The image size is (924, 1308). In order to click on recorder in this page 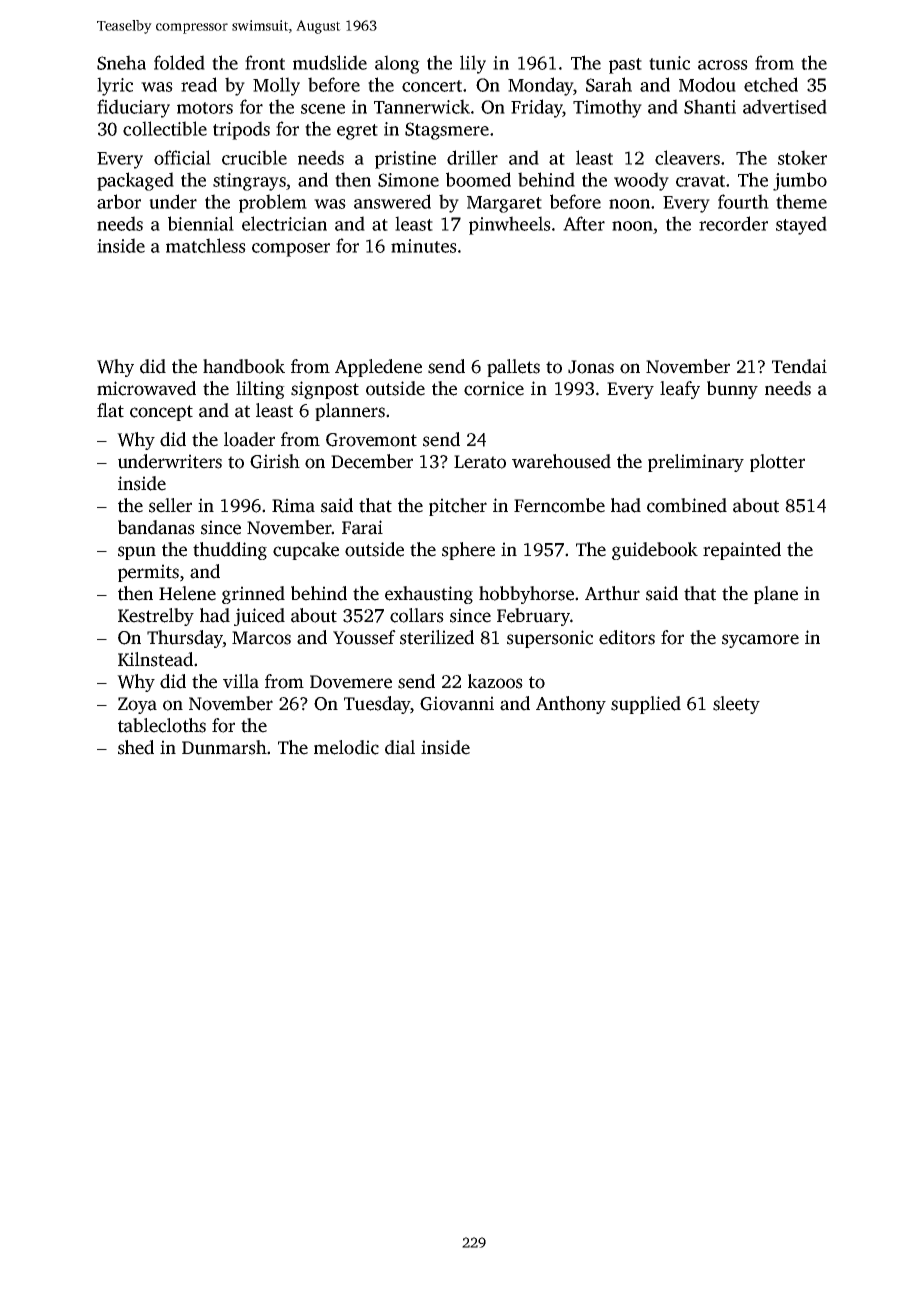, I will do `click(733, 223)`.
